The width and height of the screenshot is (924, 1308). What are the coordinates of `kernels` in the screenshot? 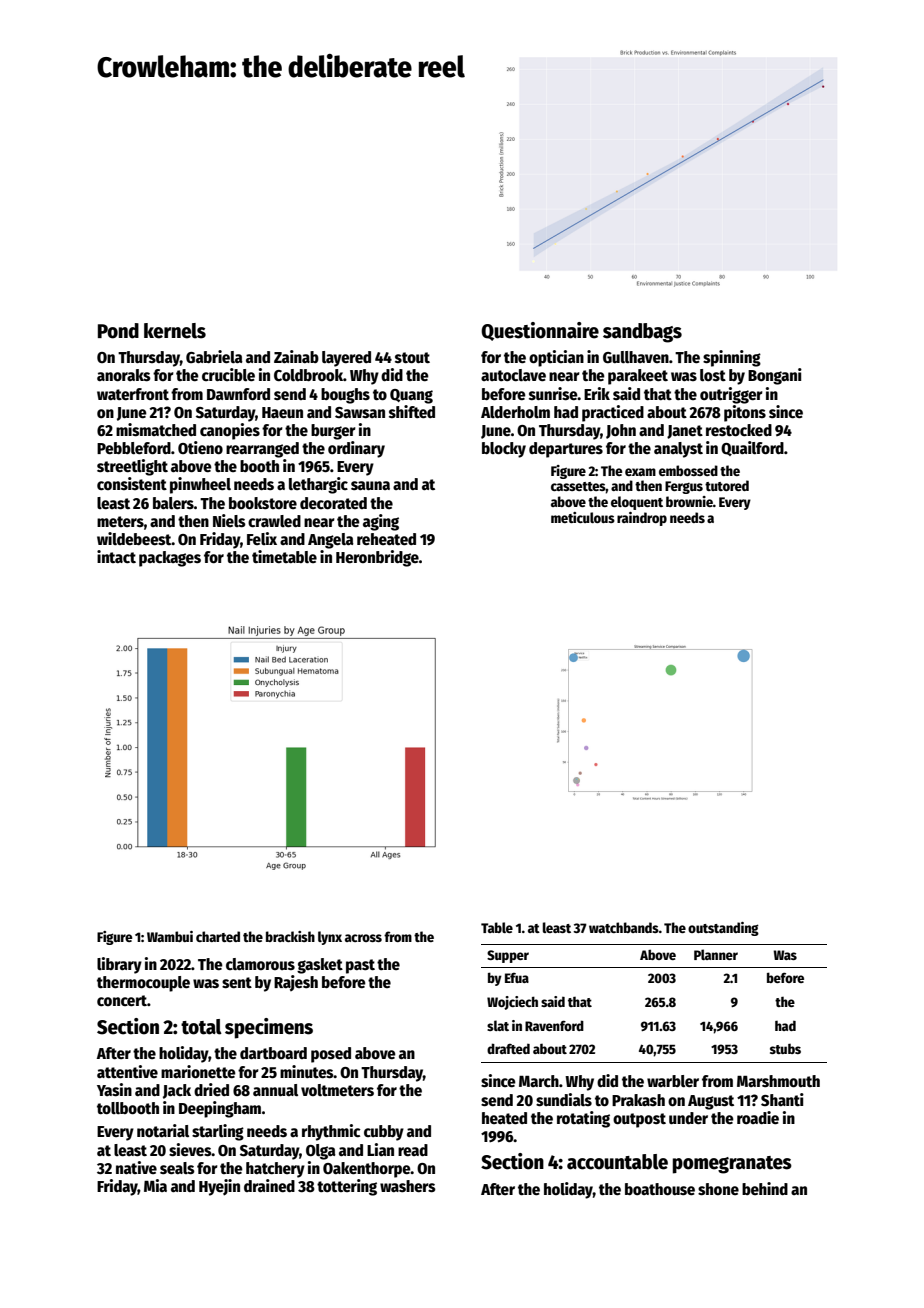 It's located at (175, 331).
